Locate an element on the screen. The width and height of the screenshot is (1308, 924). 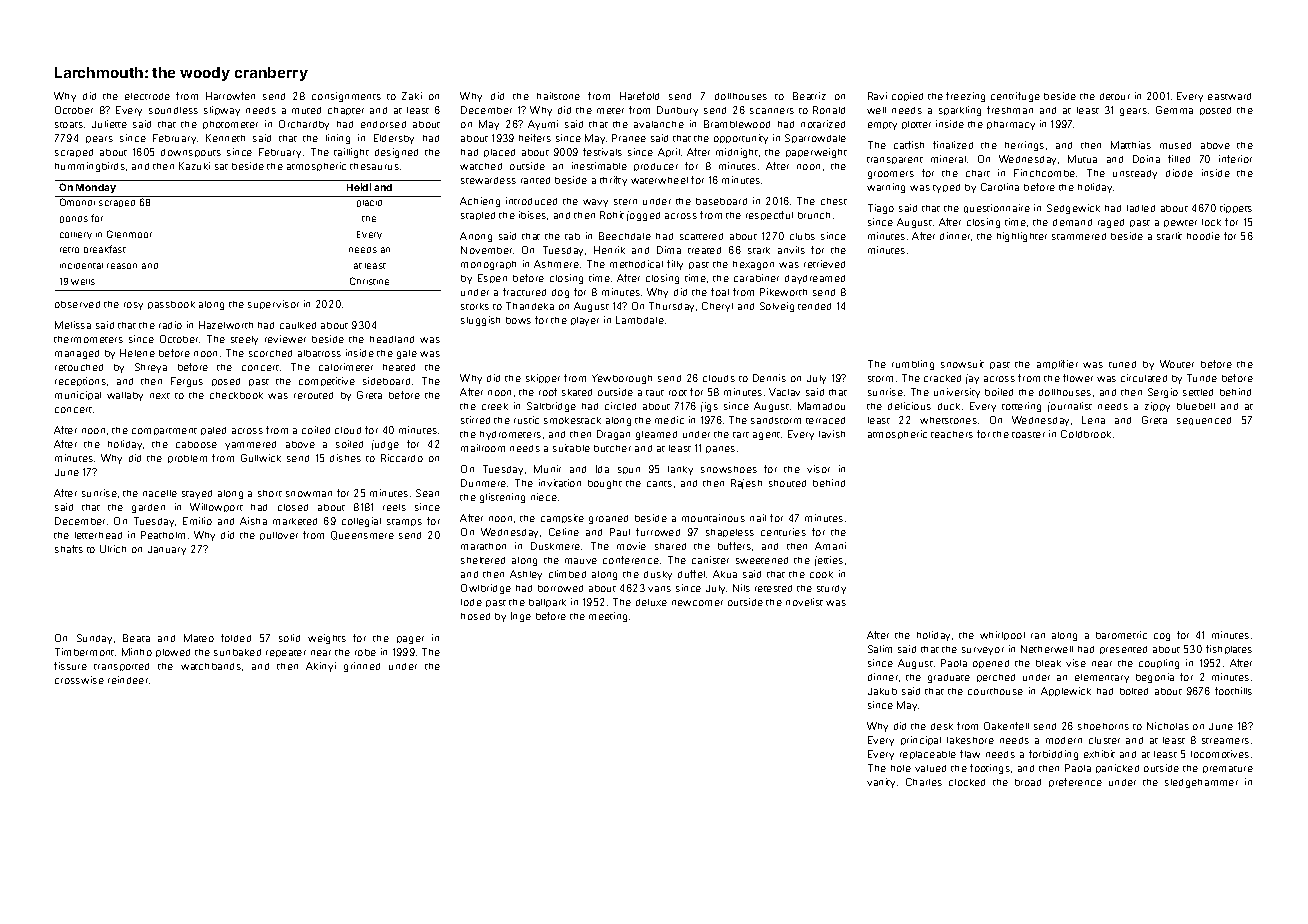
toaster is located at coordinates (1028, 435).
